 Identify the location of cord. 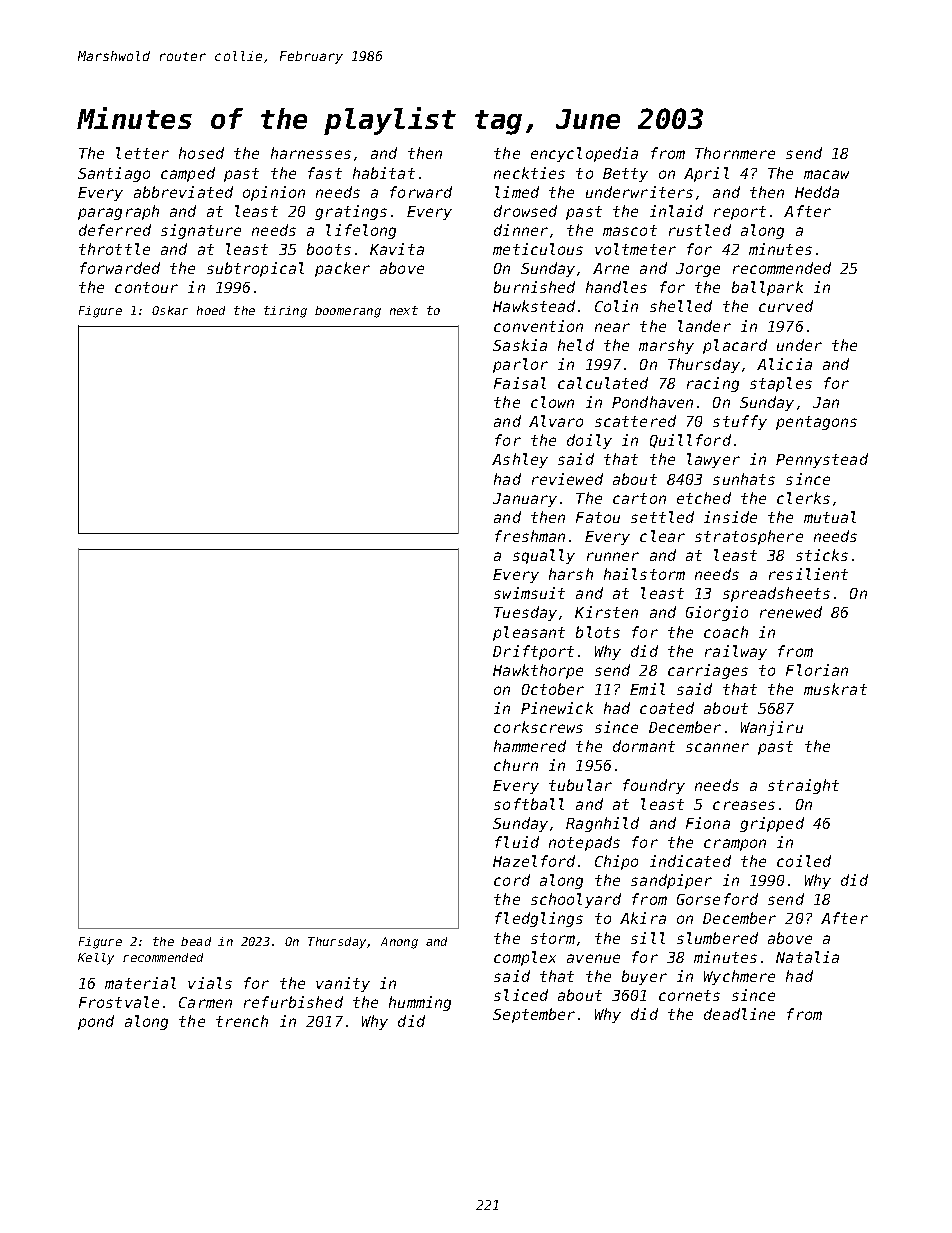
(512, 880).
